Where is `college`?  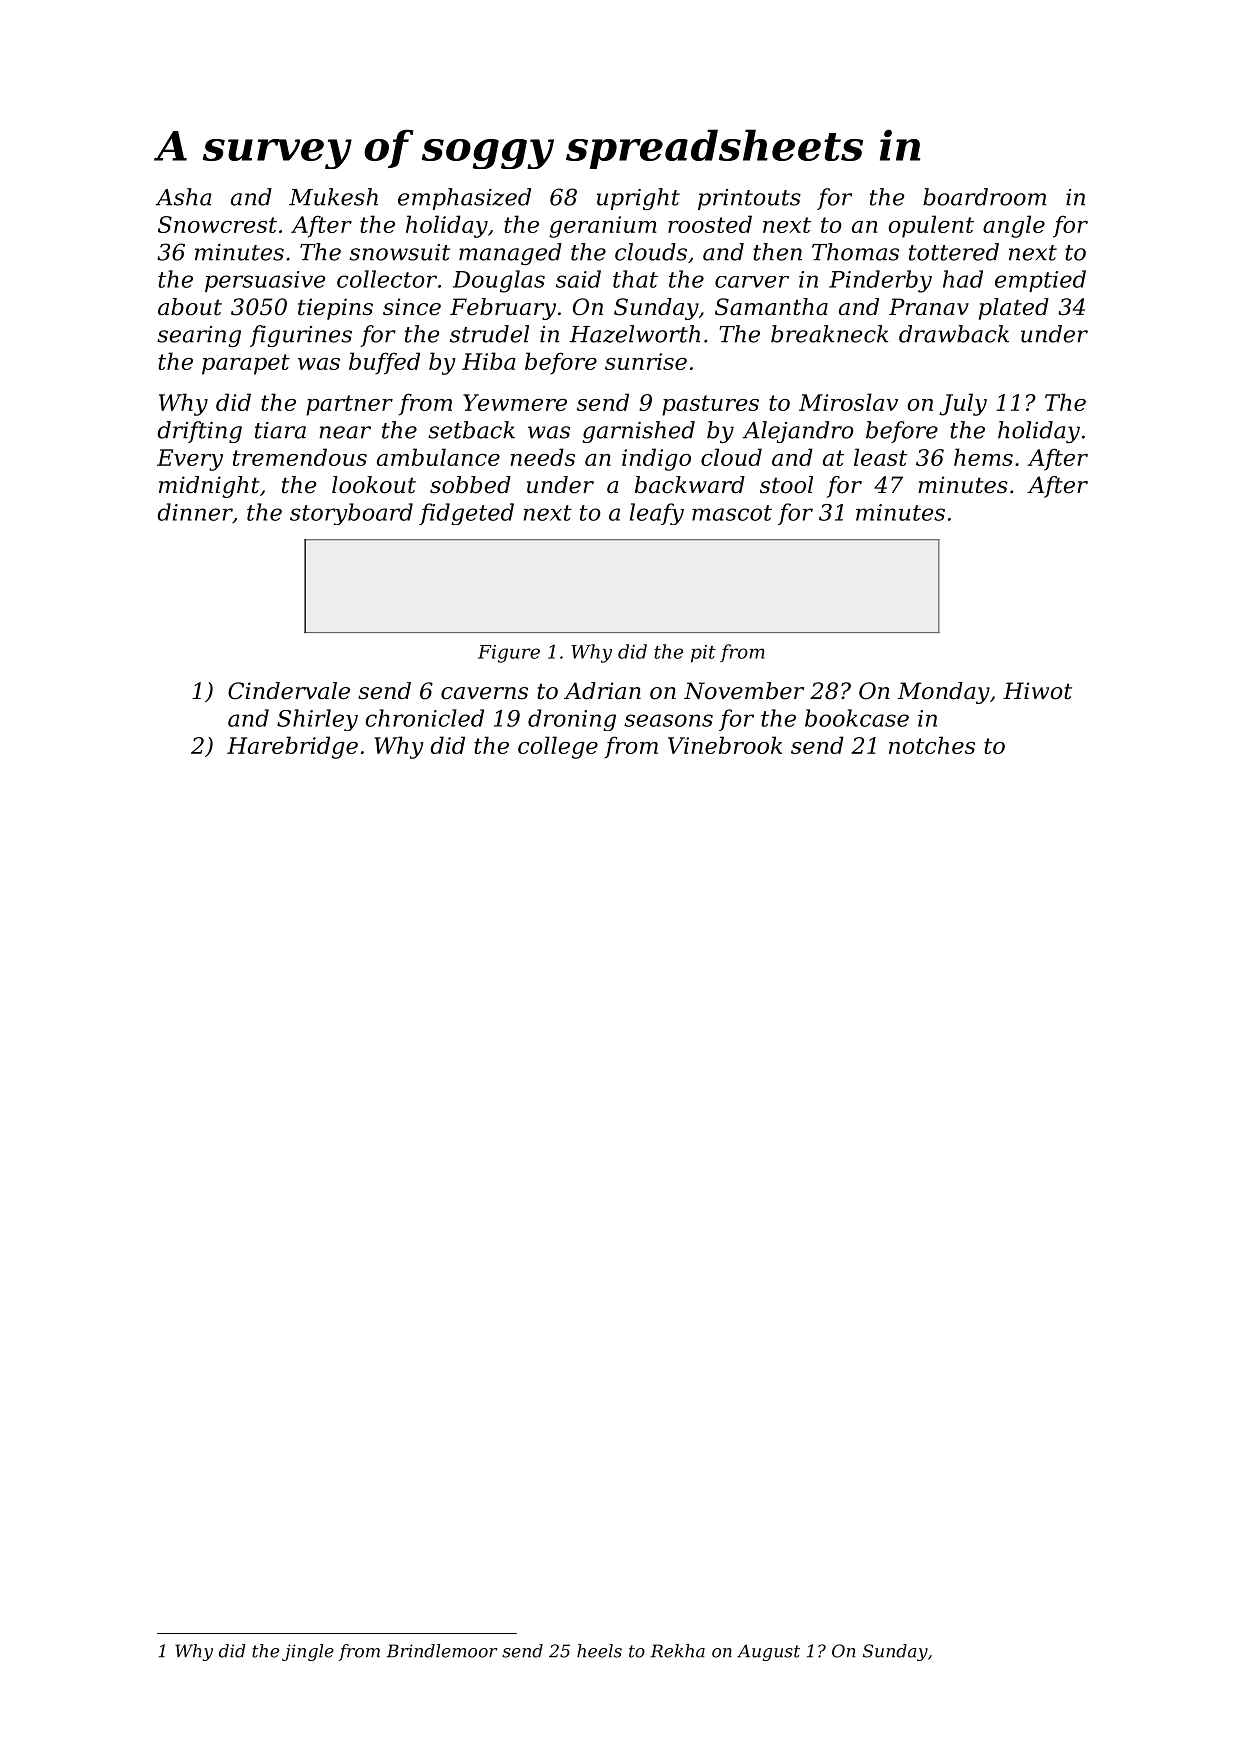
college is located at coordinates (558, 747).
